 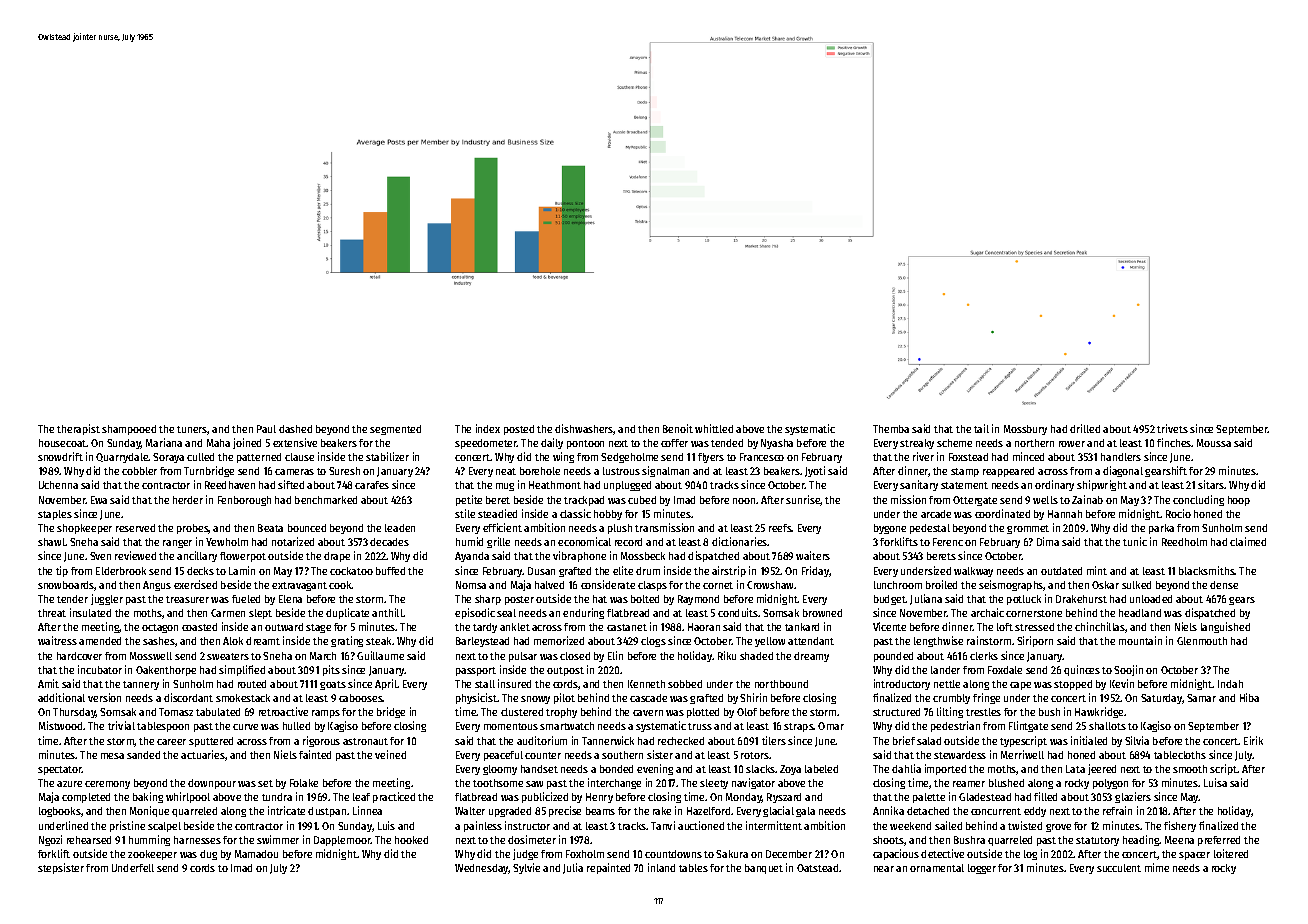 What do you see at coordinates (608, 868) in the screenshot?
I see `repainted` at bounding box center [608, 868].
